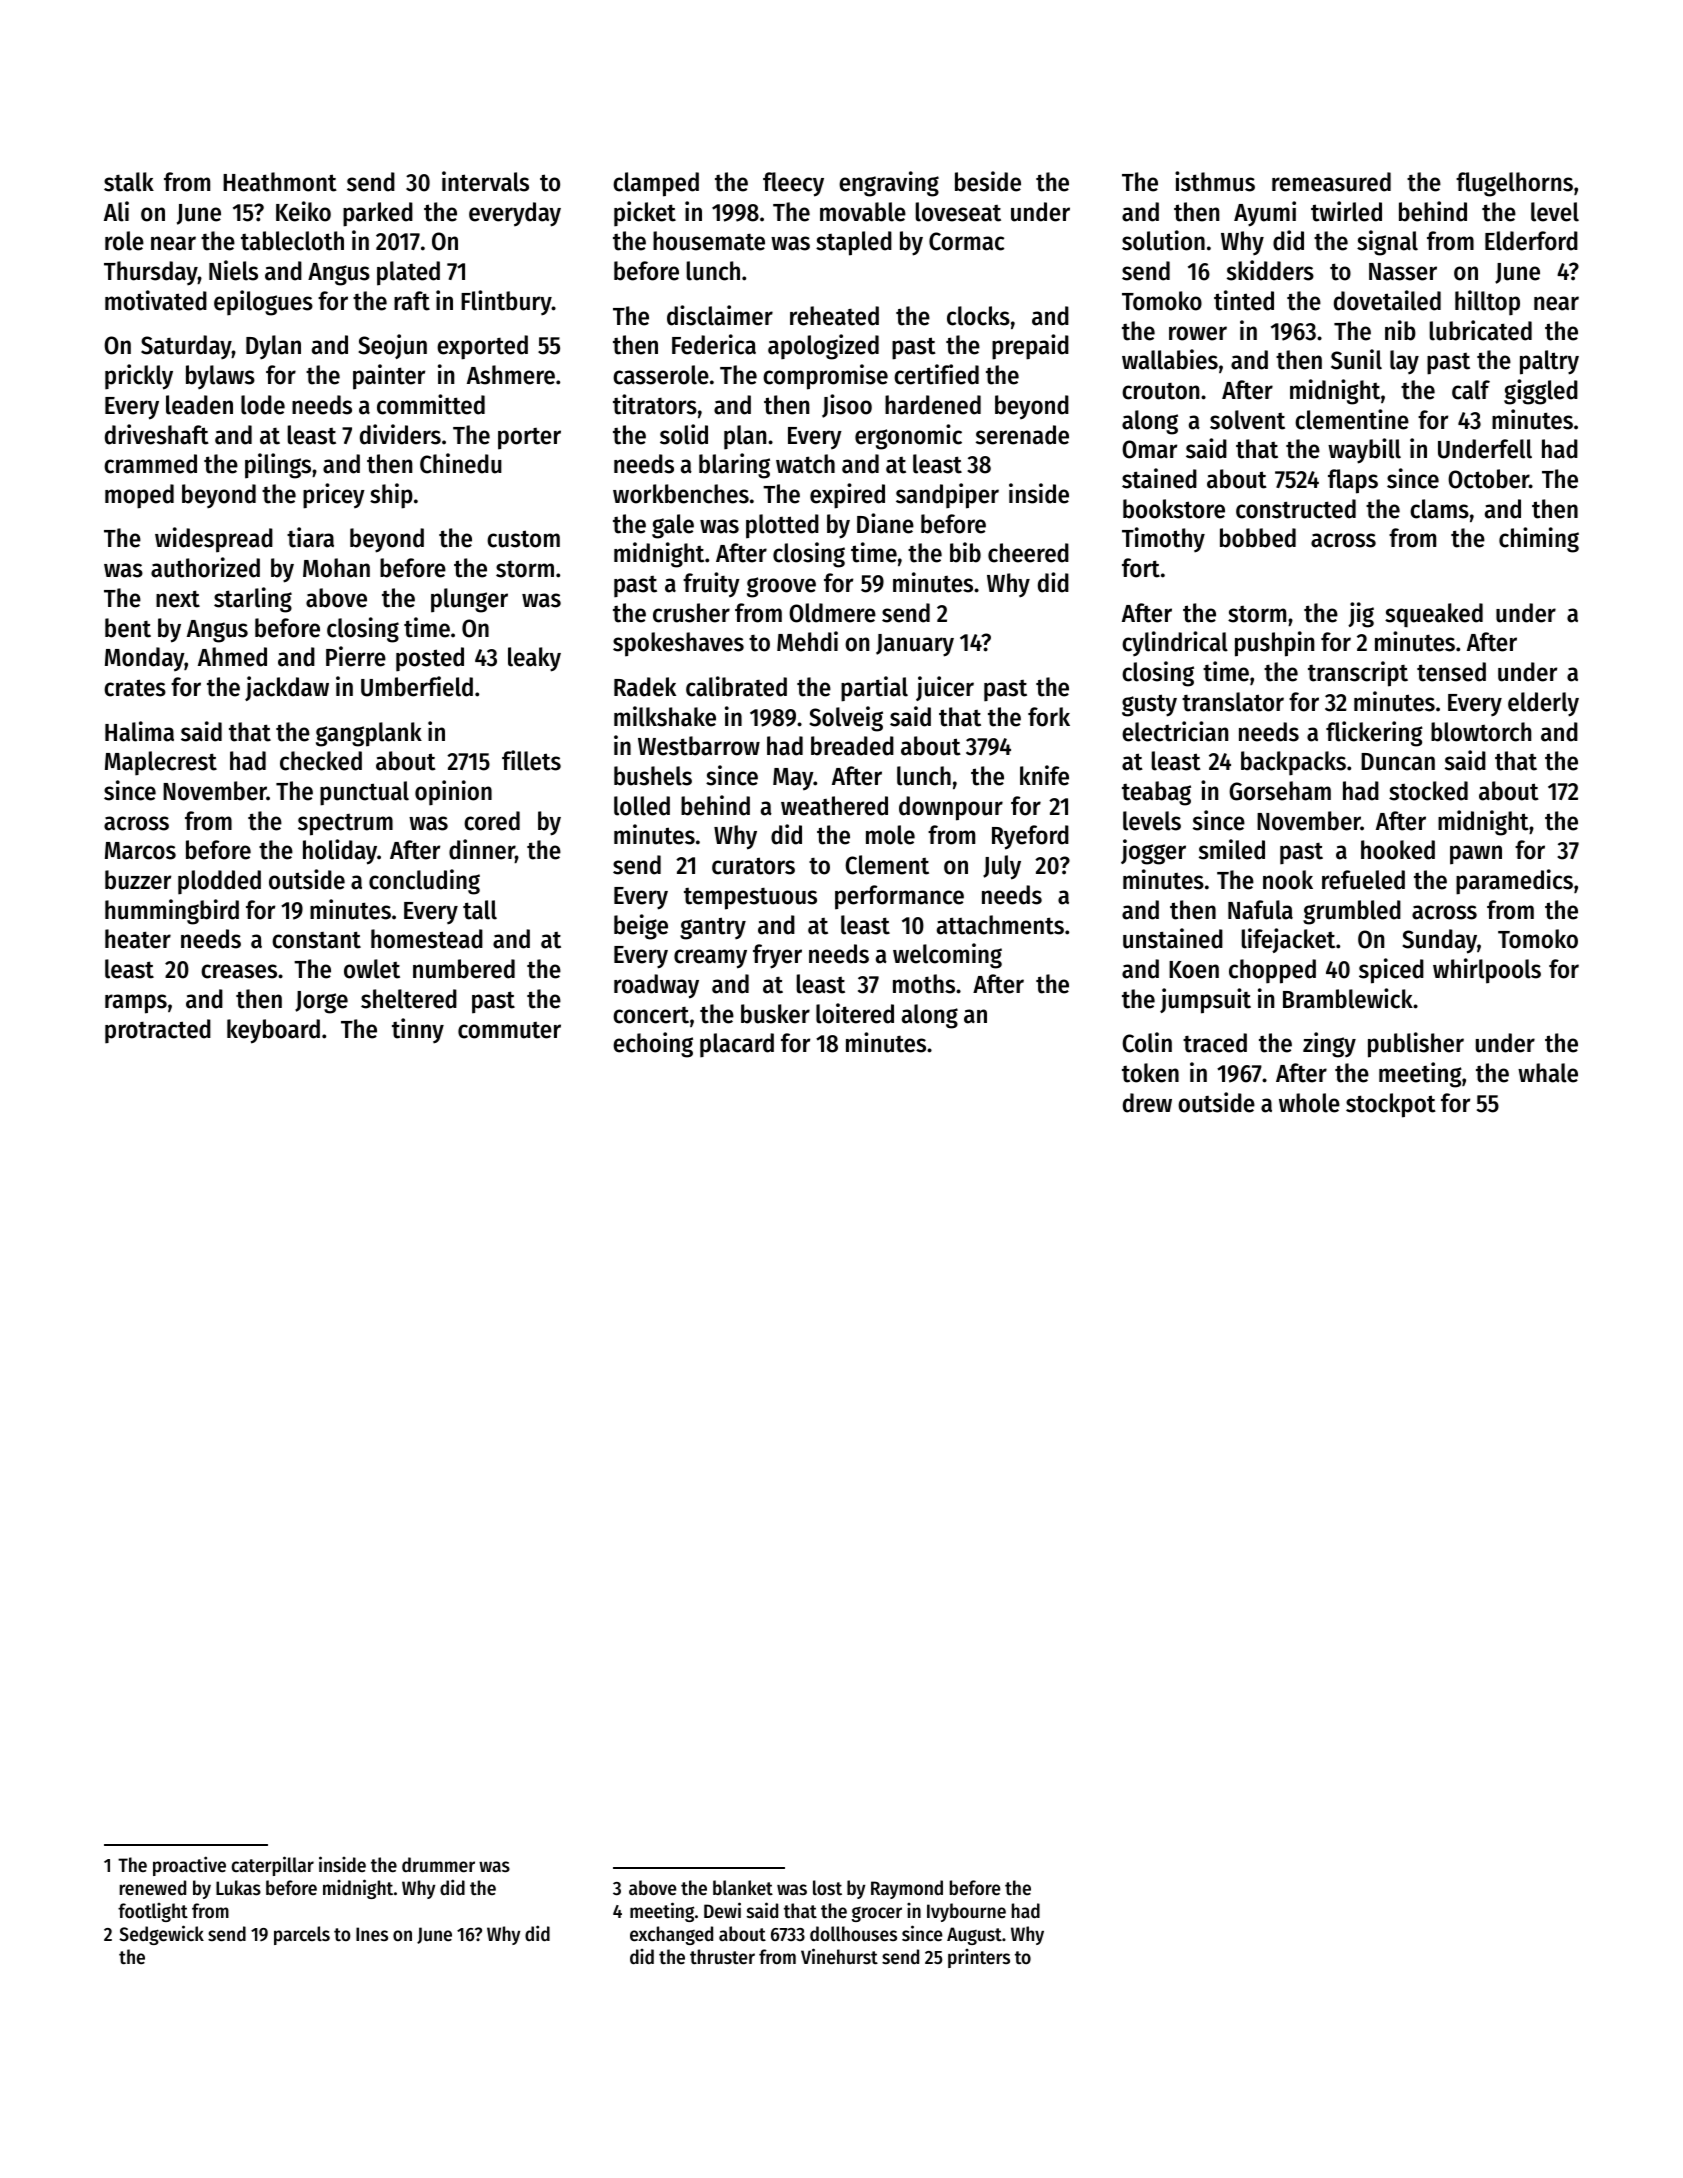 The width and height of the page is (1683, 2178). I want to click on Raymond, so click(907, 1889).
